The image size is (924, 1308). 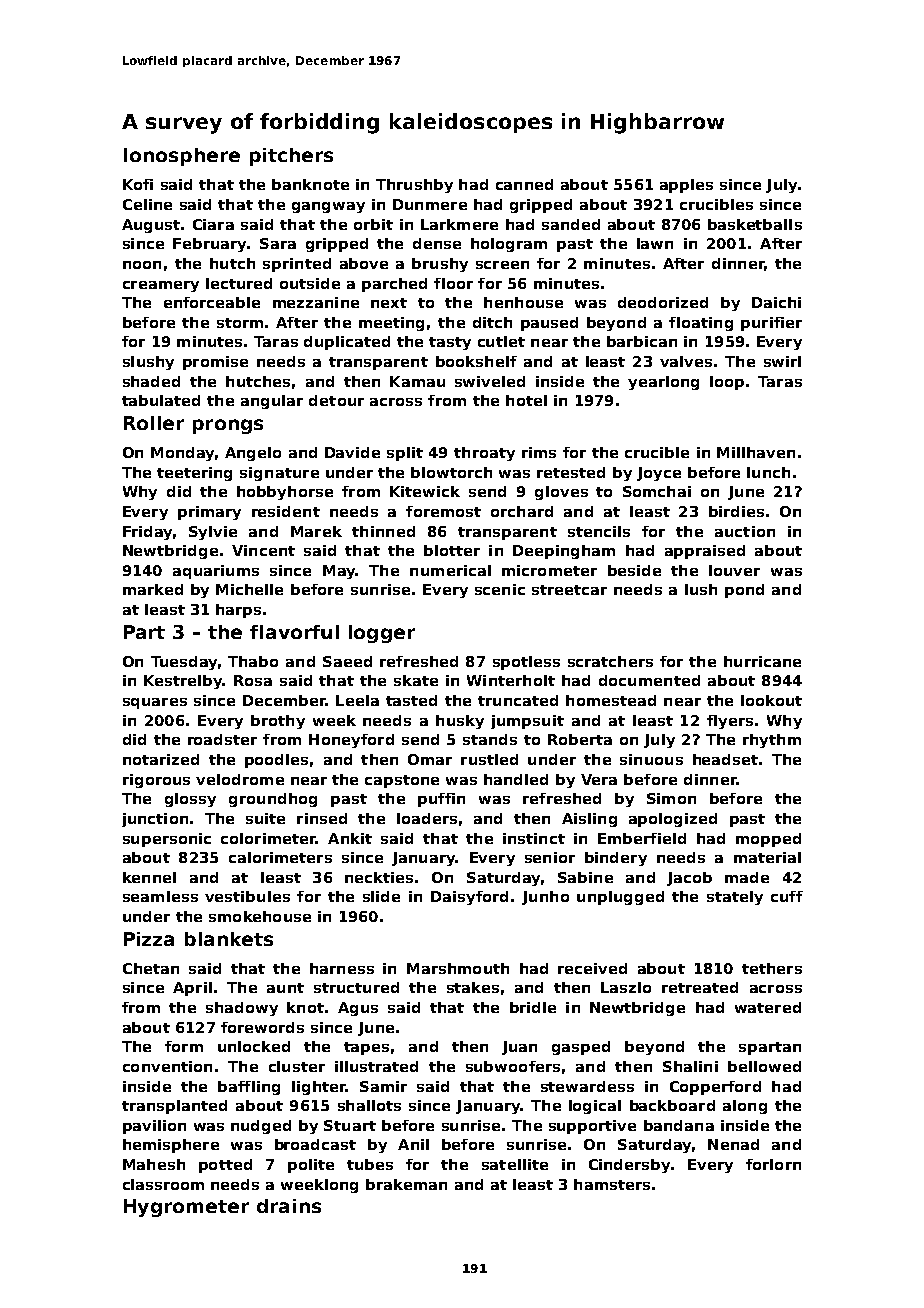 I want to click on beside, so click(x=634, y=570).
